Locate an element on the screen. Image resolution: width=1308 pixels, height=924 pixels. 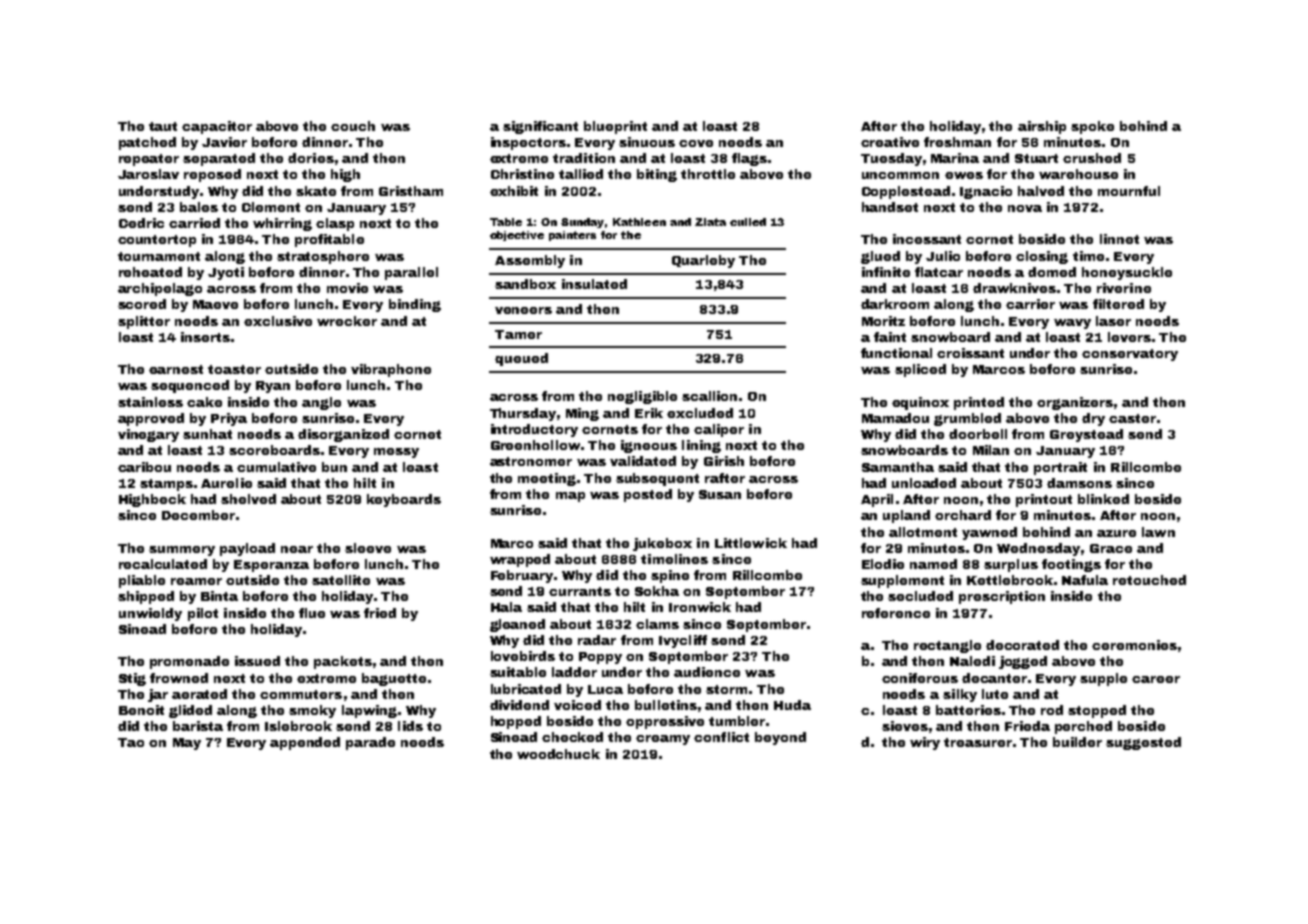
movie is located at coordinates (347, 288).
